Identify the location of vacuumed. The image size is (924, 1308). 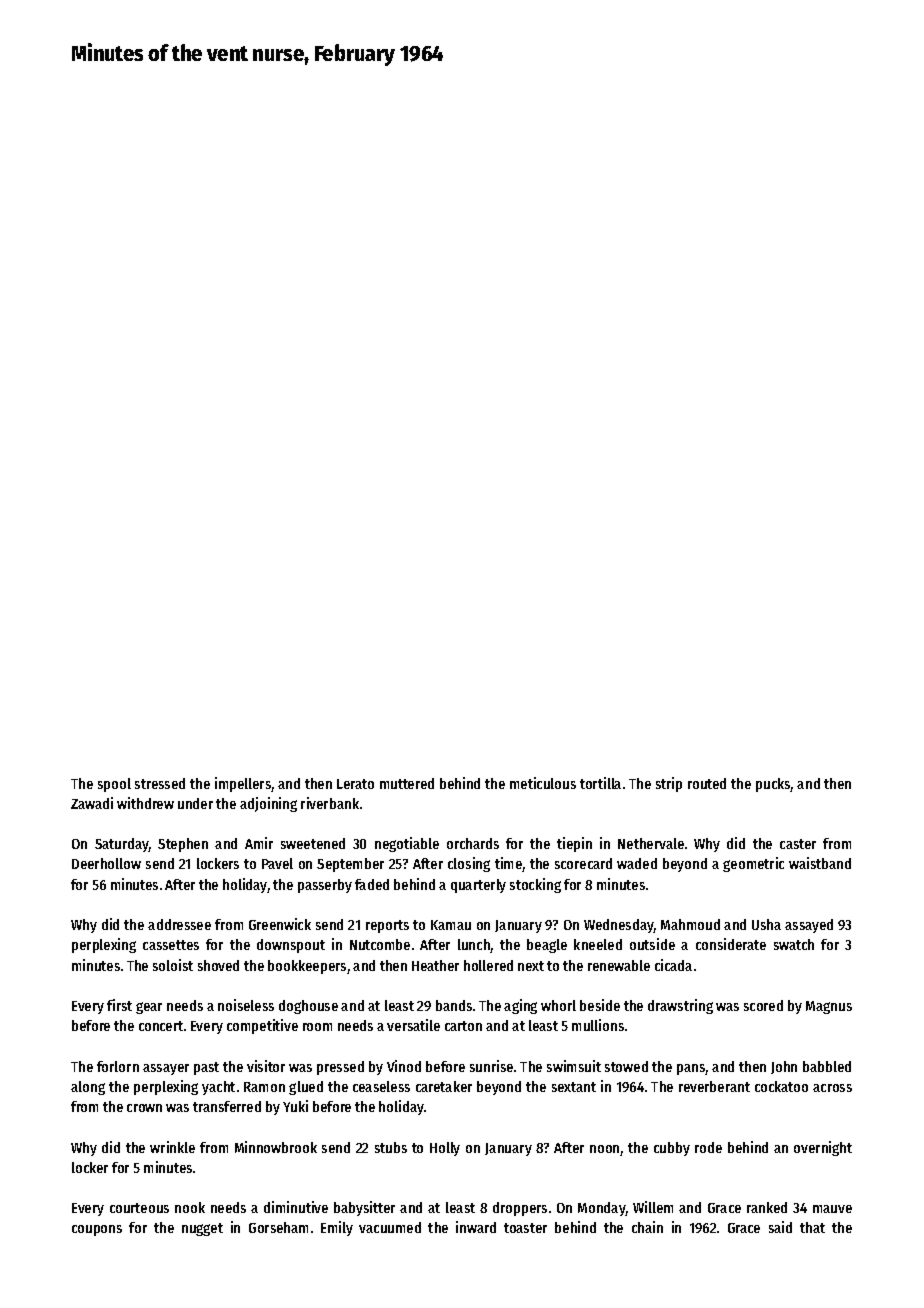
(390, 1227).
